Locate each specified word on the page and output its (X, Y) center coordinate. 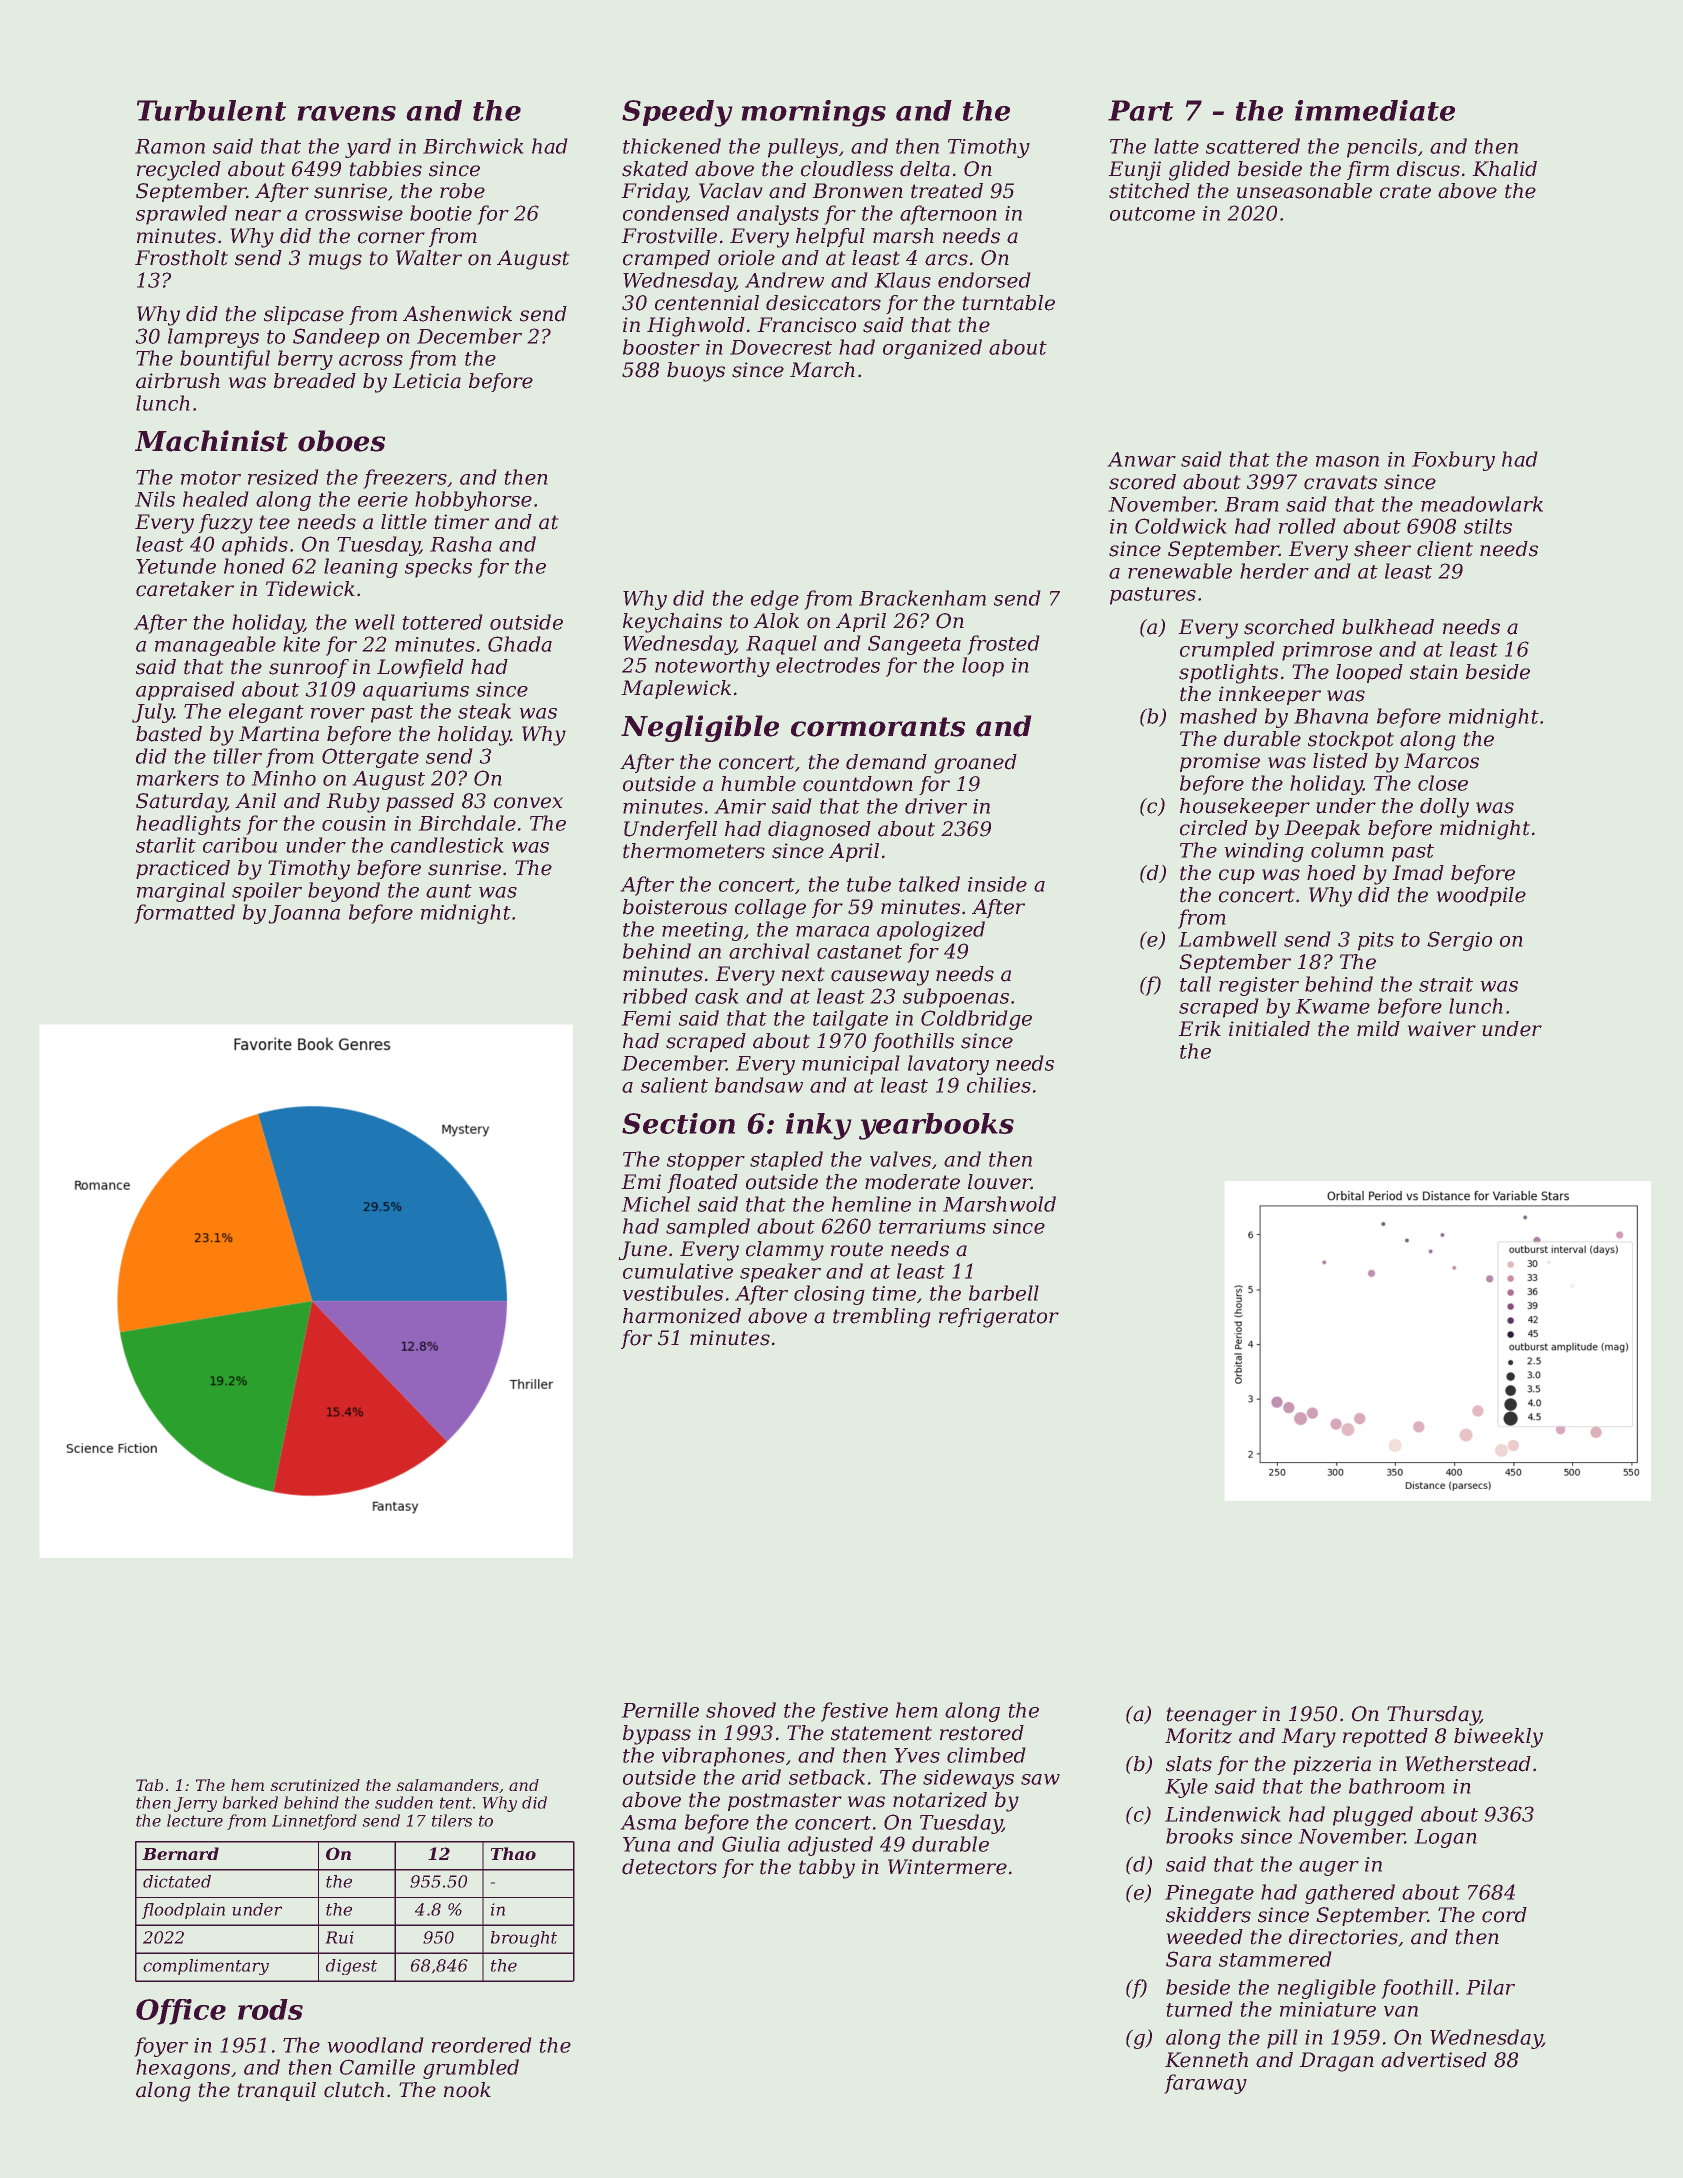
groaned (975, 764)
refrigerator (999, 1318)
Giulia (751, 1844)
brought (524, 1939)
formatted (184, 914)
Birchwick (473, 146)
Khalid (1504, 169)
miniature (1328, 2009)
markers (178, 778)
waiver (1441, 1029)
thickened (672, 146)
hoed (1331, 873)
